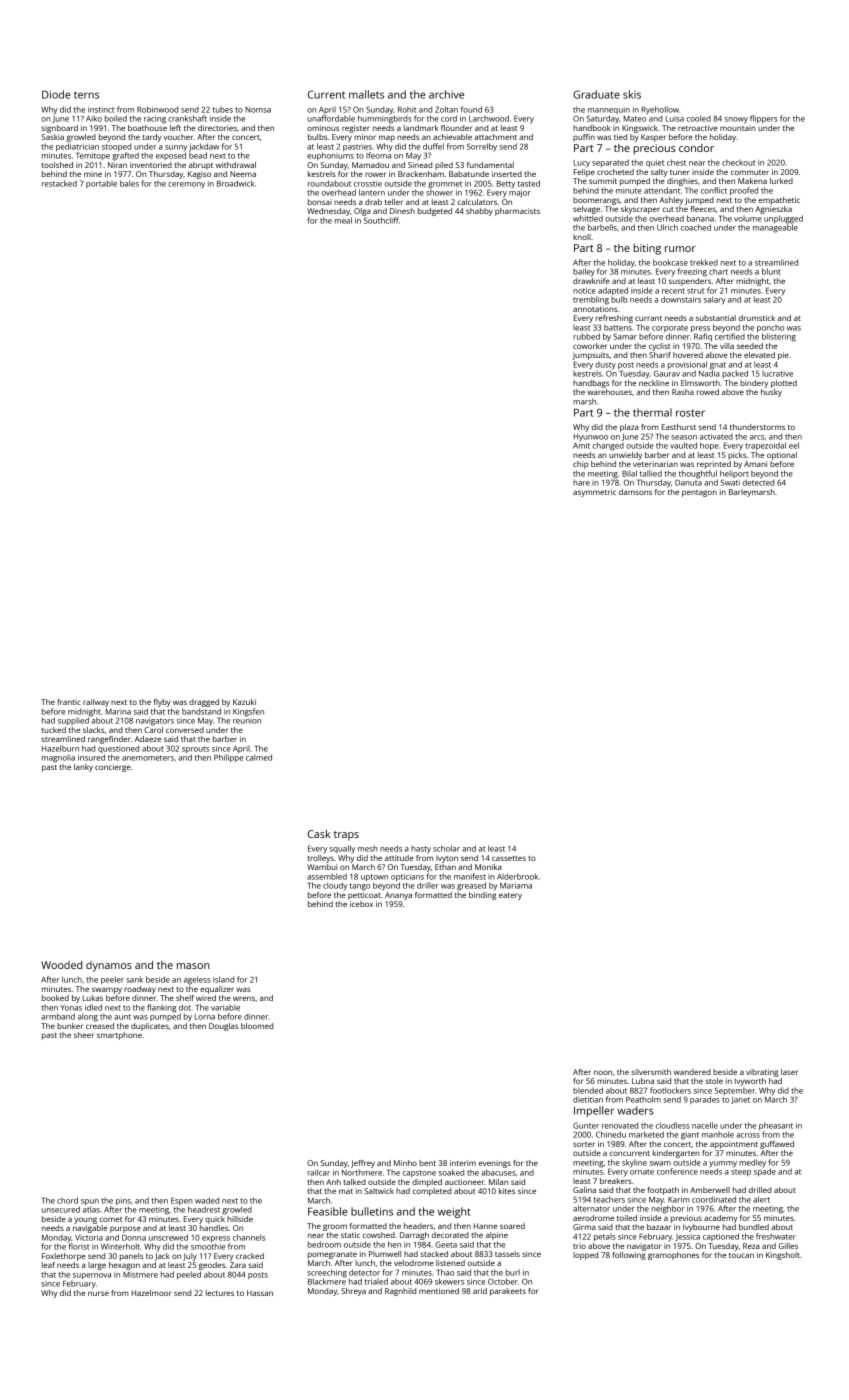 This screenshot has height=1400, width=849. What do you see at coordinates (509, 858) in the screenshot?
I see `cassettes` at bounding box center [509, 858].
